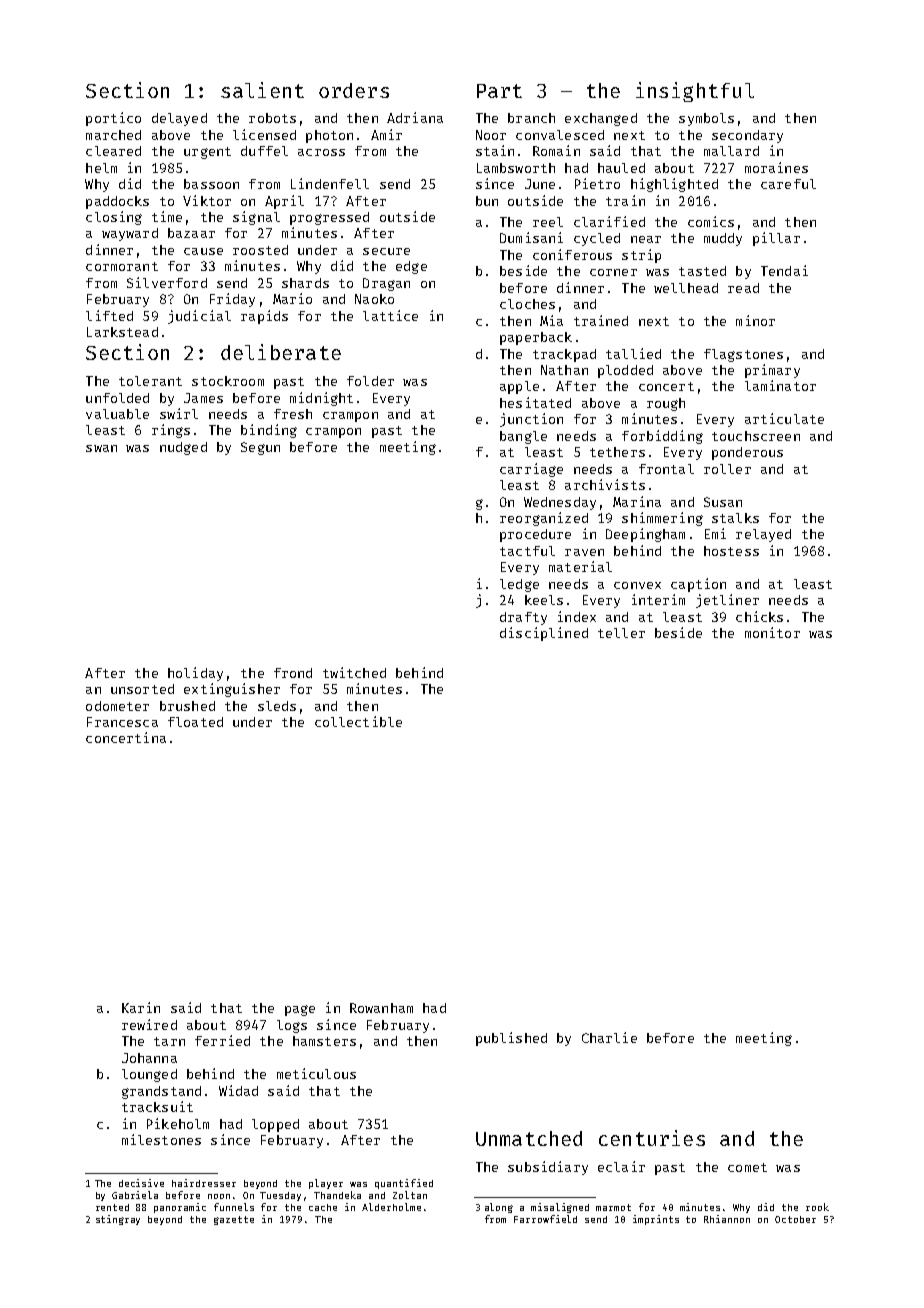  Describe the element at coordinates (122, 266) in the image. I see `cormorant` at that location.
